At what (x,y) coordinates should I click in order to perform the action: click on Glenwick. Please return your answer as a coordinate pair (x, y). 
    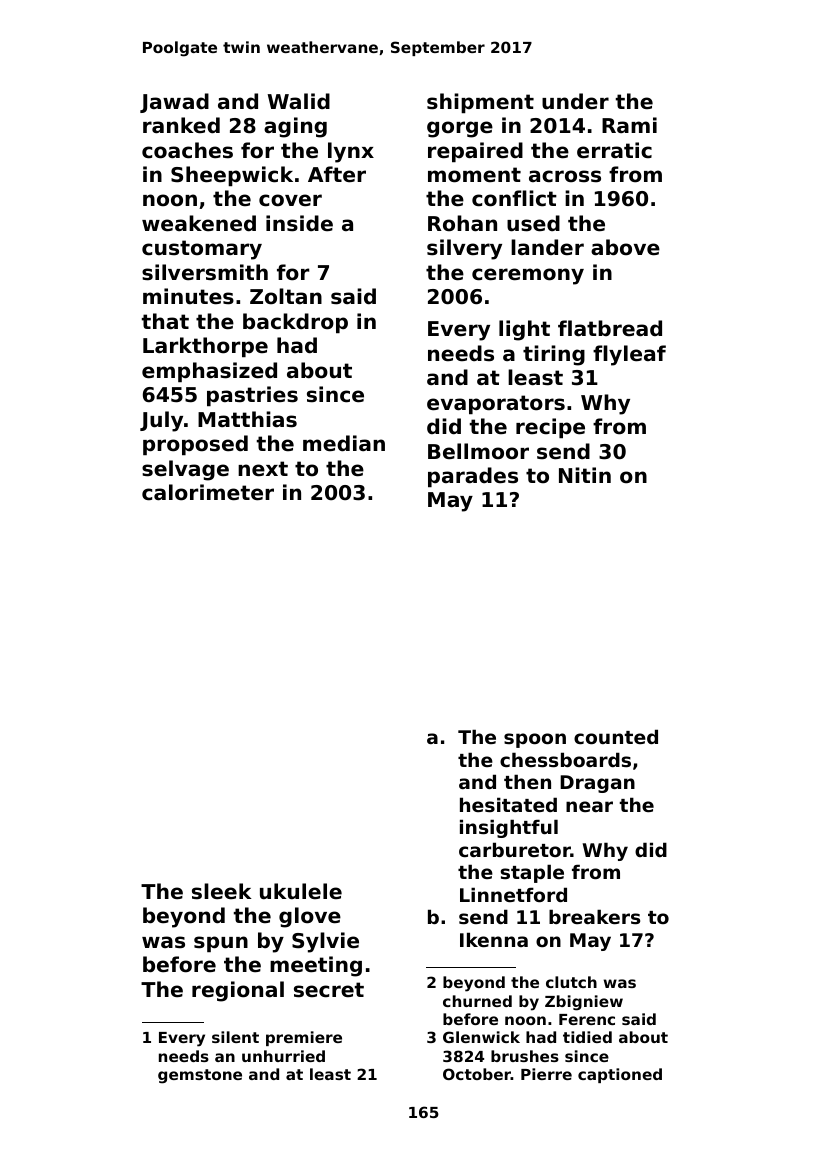
    Looking at the image, I should click on (481, 1037).
